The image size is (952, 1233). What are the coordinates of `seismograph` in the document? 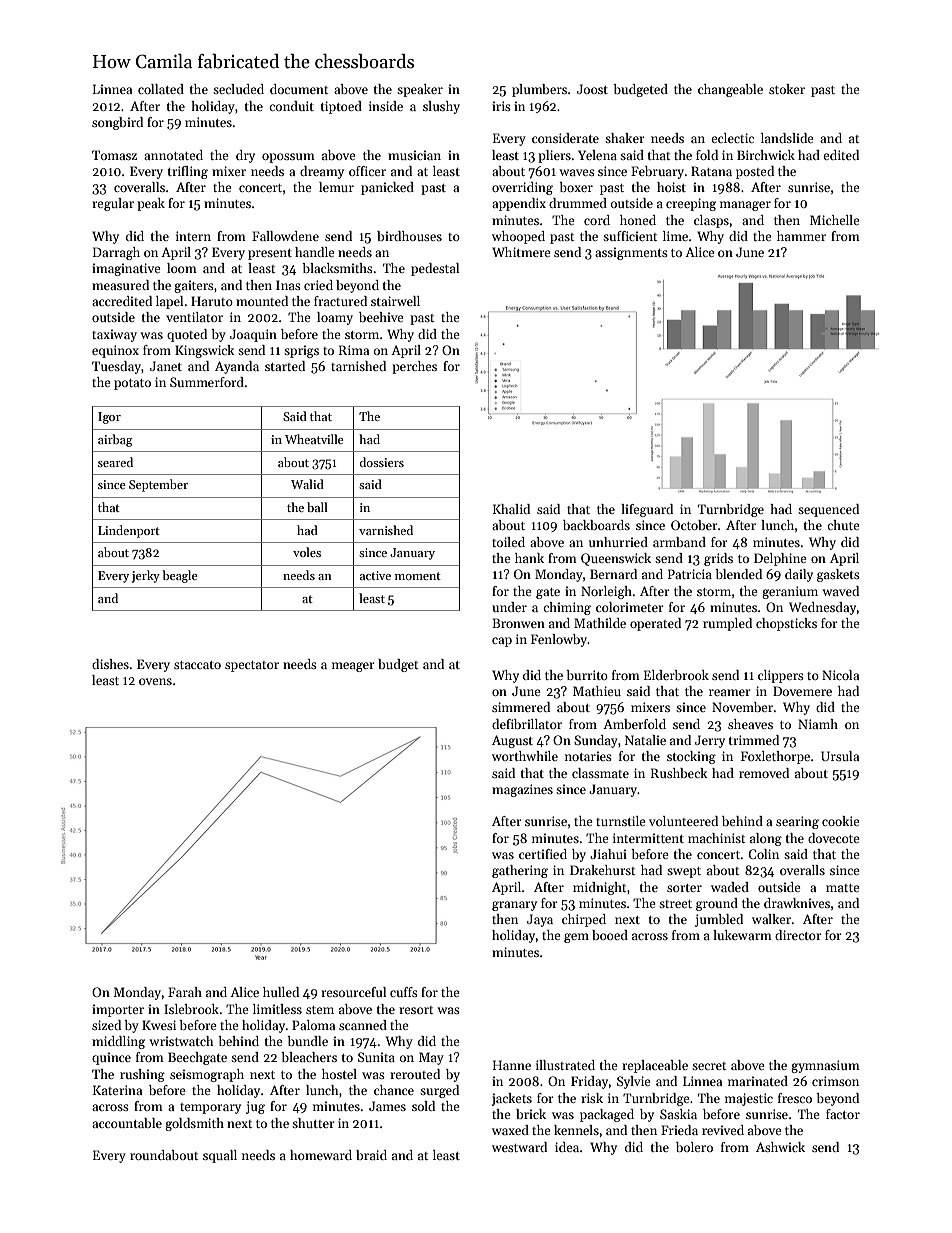 It's located at (207, 1075).
